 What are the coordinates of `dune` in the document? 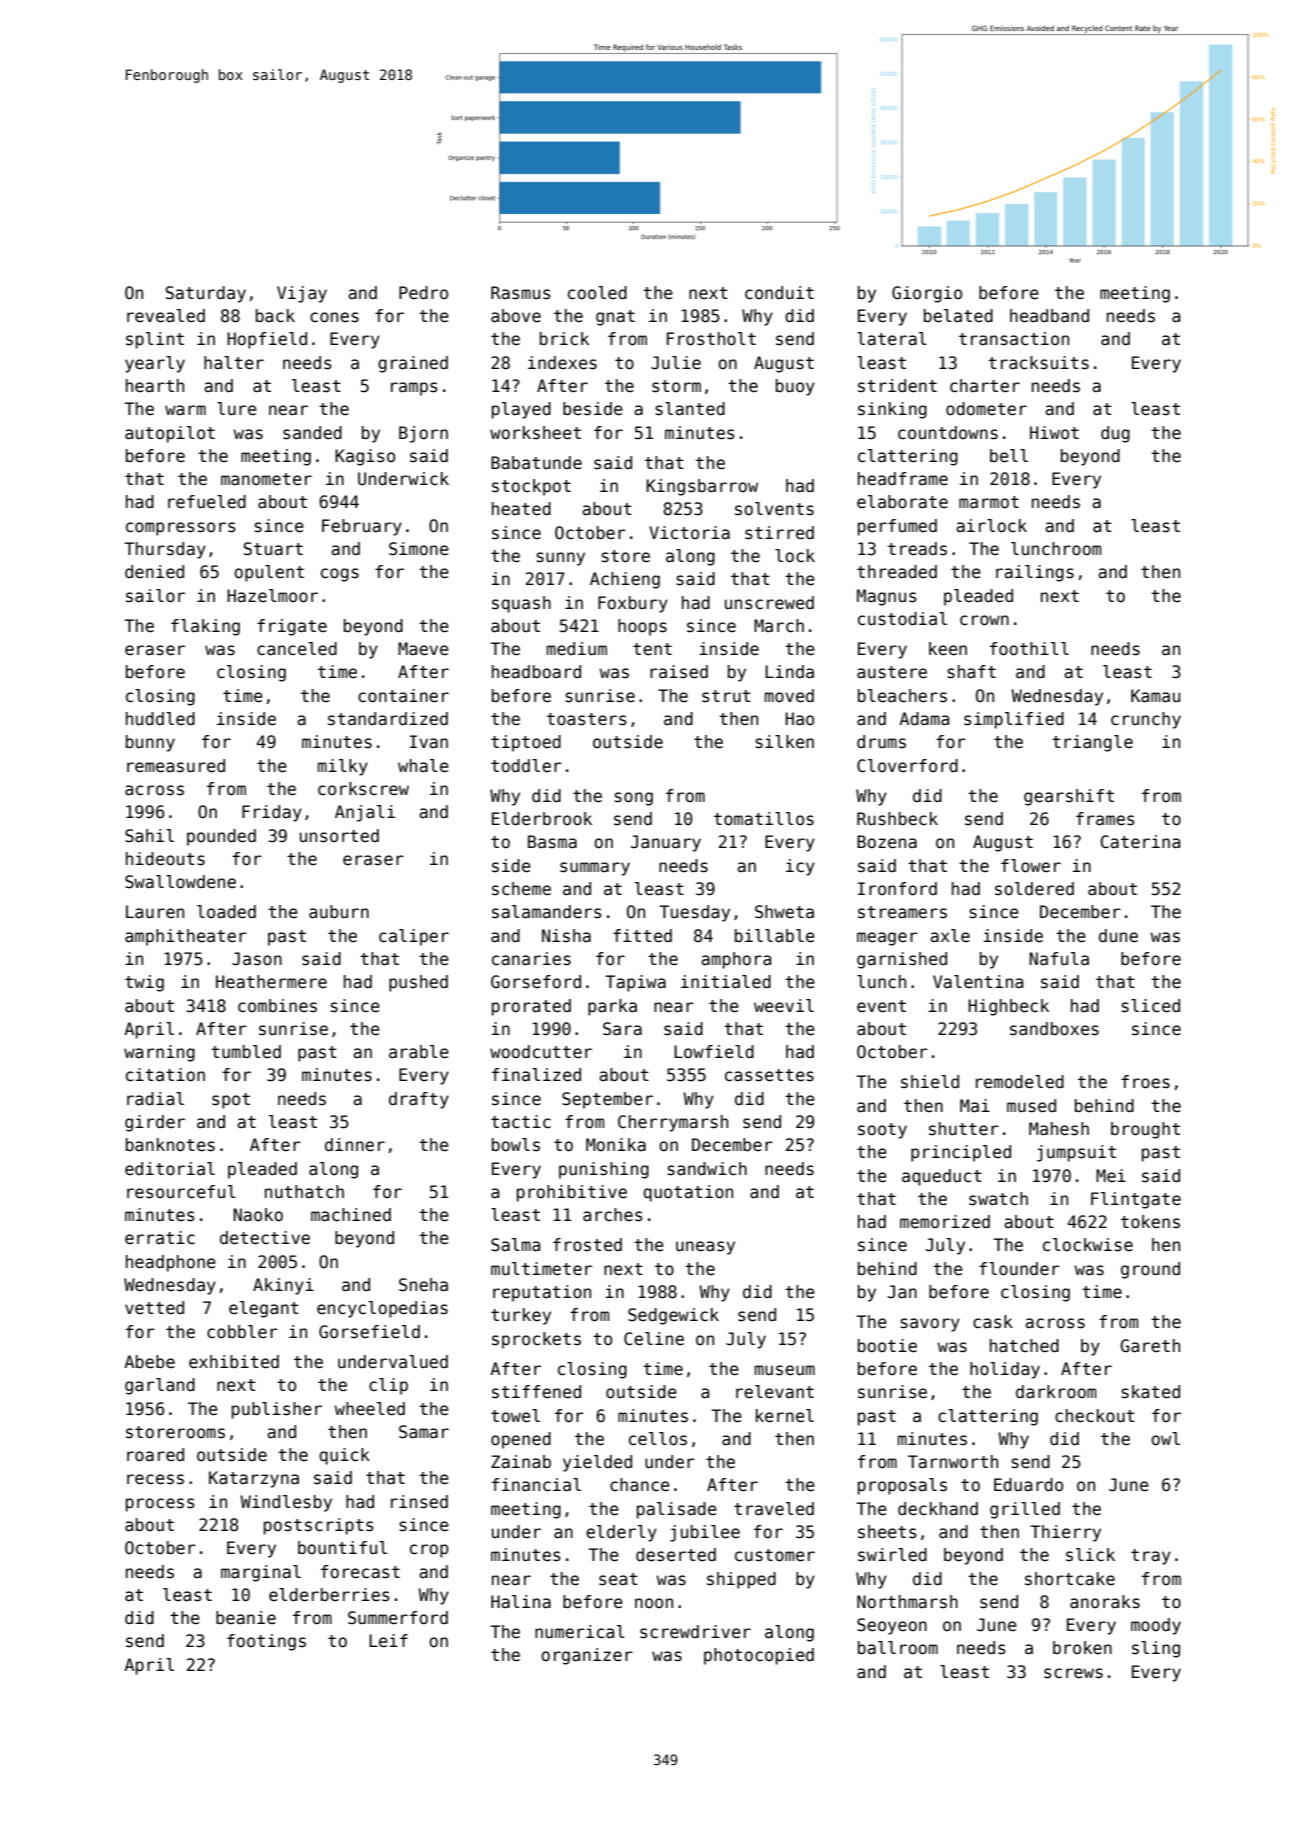 It's located at (1118, 936).
